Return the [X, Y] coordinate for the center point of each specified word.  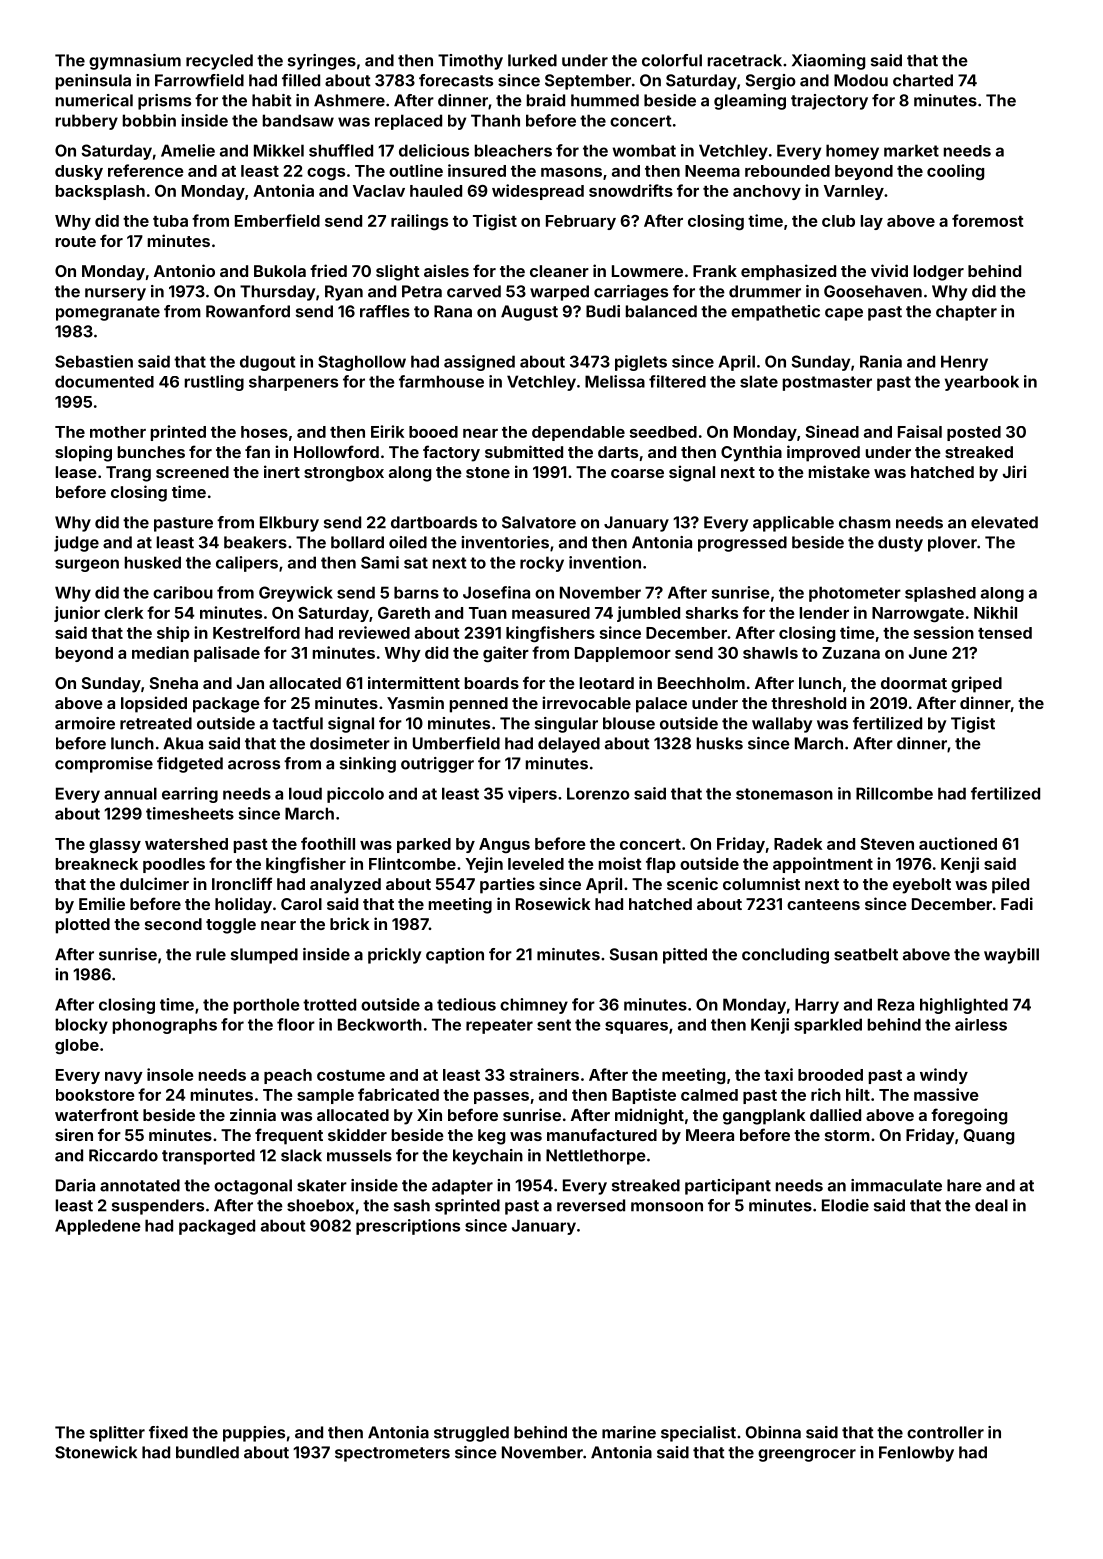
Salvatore [539, 522]
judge [76, 544]
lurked [532, 60]
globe [77, 1046]
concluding [785, 956]
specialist [698, 1434]
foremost [987, 220]
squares [636, 1027]
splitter [117, 1434]
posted [974, 433]
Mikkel [279, 150]
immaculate [896, 1185]
